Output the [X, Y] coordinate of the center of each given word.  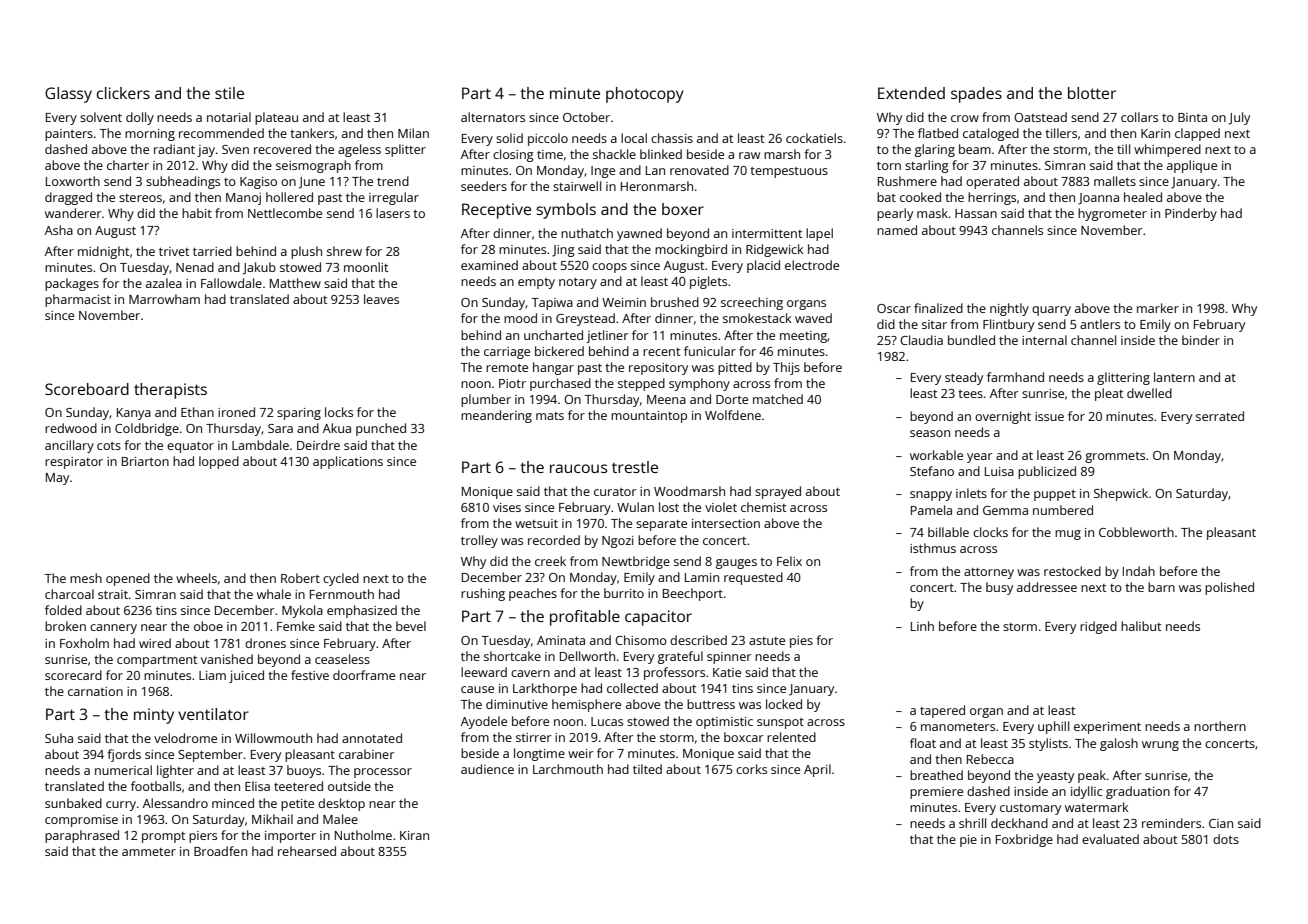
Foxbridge [1024, 840]
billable [948, 532]
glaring [935, 150]
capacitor [658, 618]
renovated [699, 170]
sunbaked [73, 803]
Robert [300, 578]
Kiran [414, 835]
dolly [140, 118]
